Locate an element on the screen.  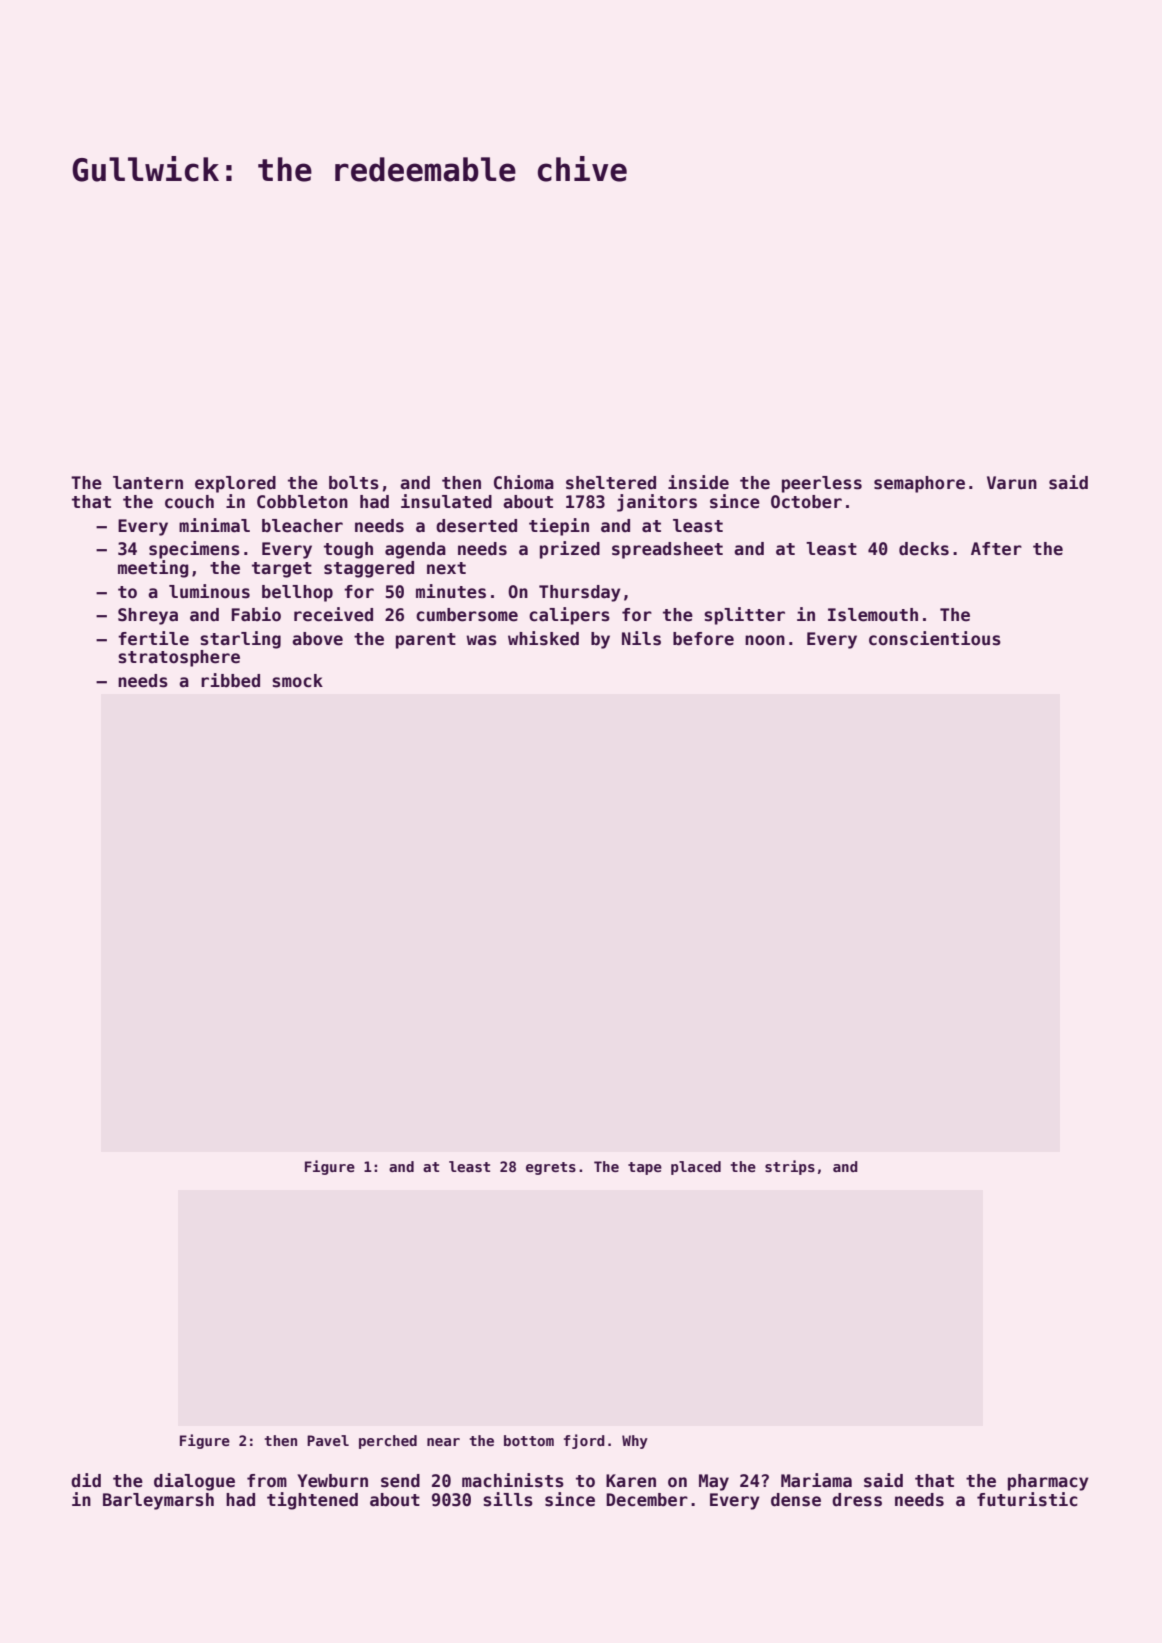
tough is located at coordinates (348, 550).
